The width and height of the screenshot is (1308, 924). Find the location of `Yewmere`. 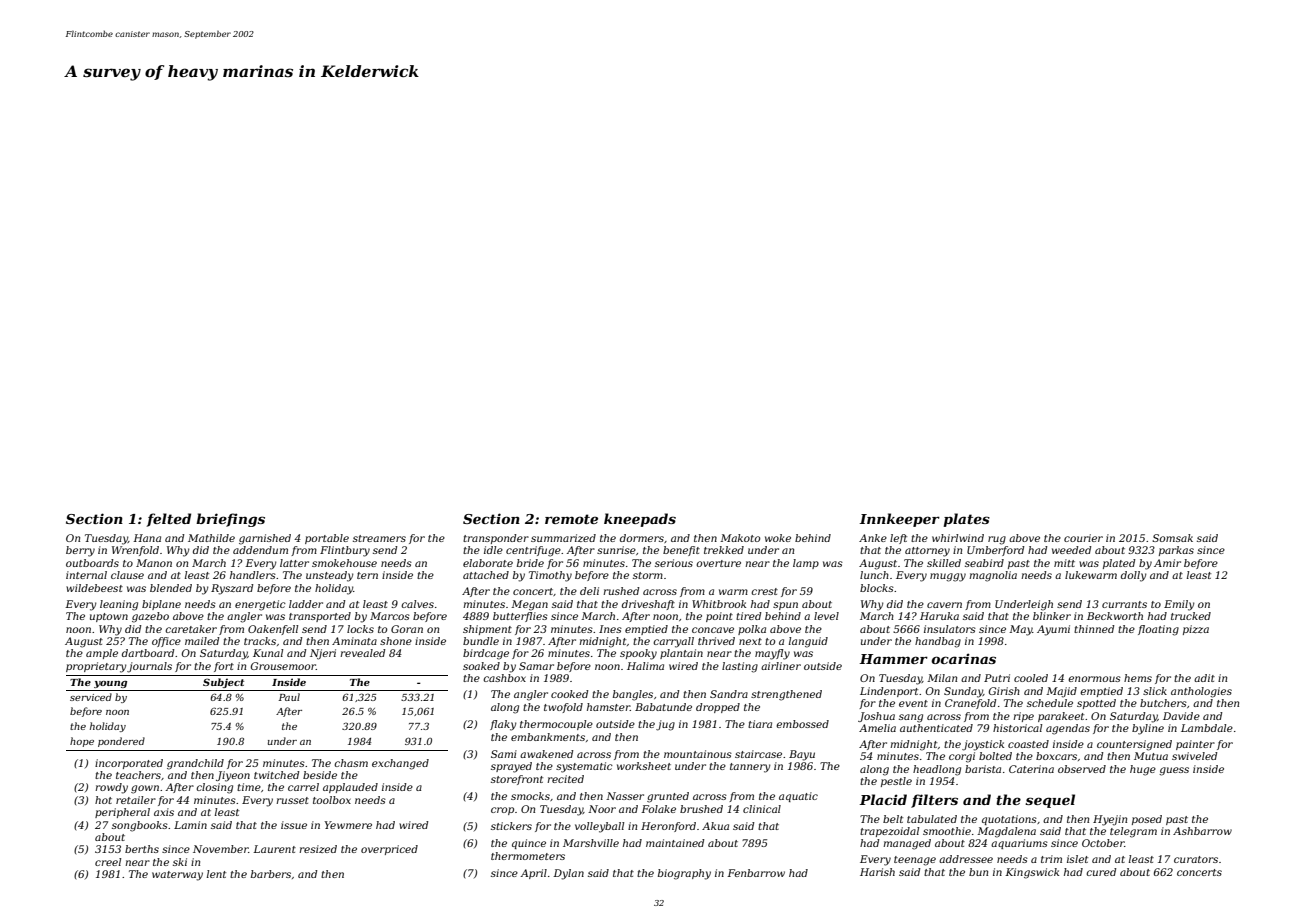

Yewmere is located at coordinates (348, 825).
